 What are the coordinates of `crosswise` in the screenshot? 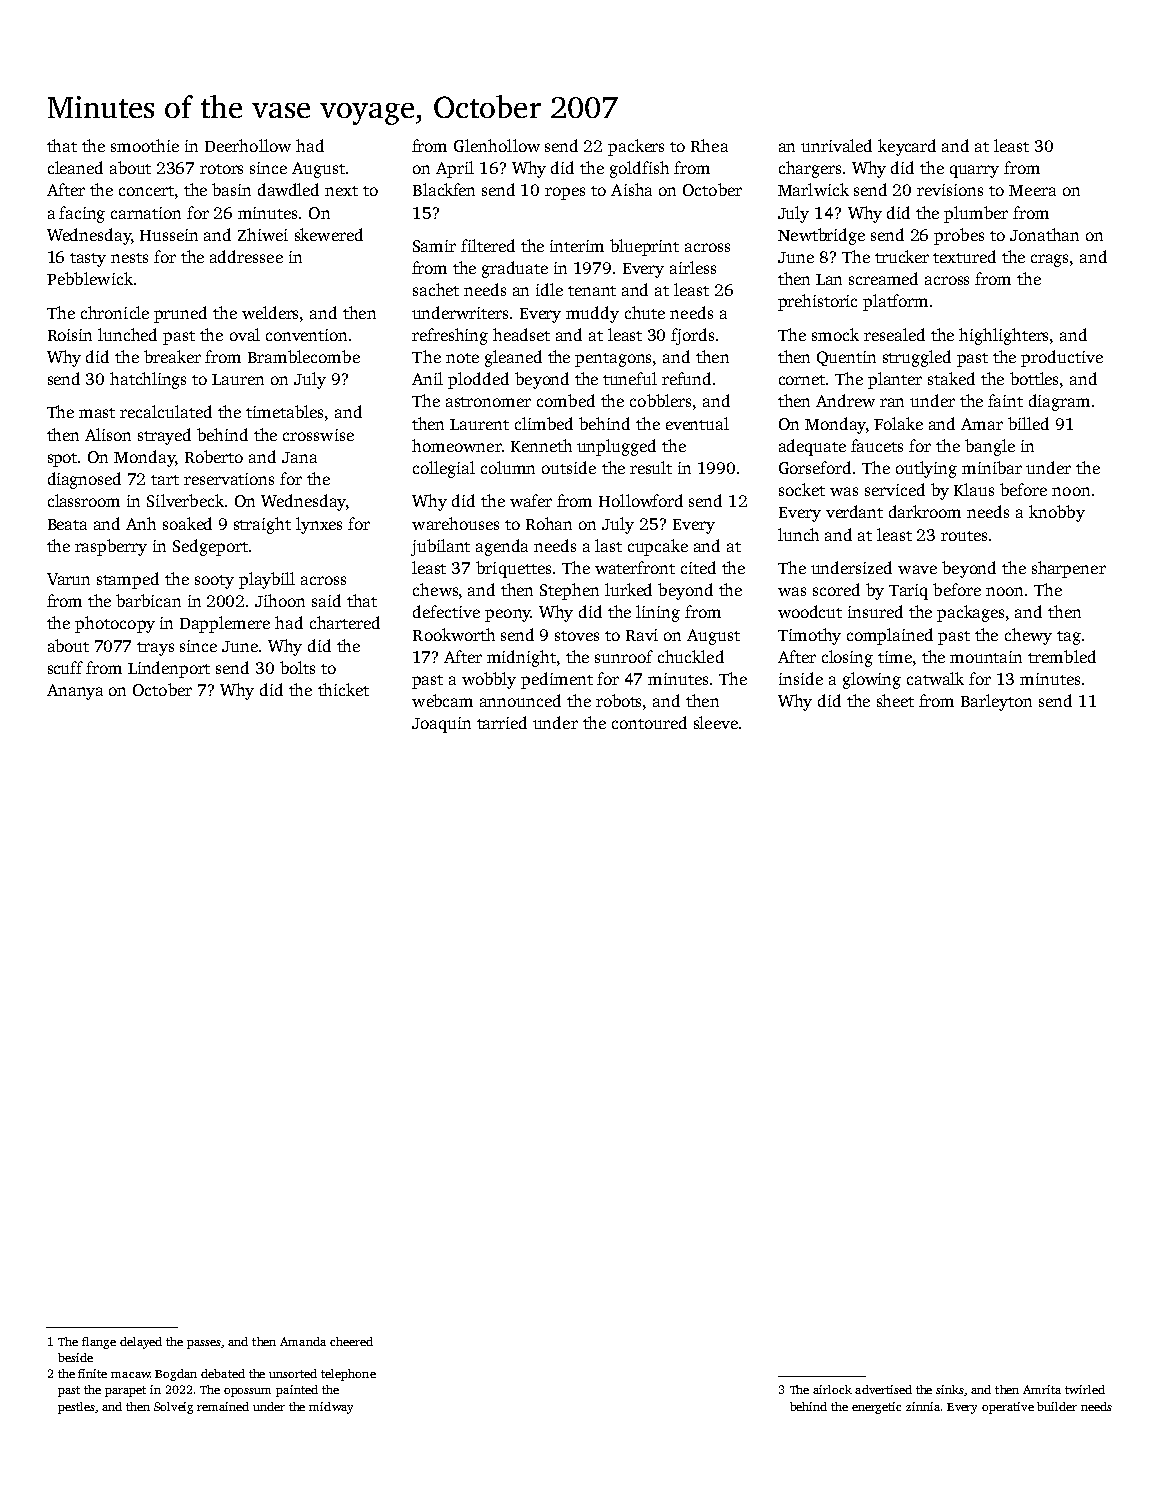 It's located at (318, 435).
